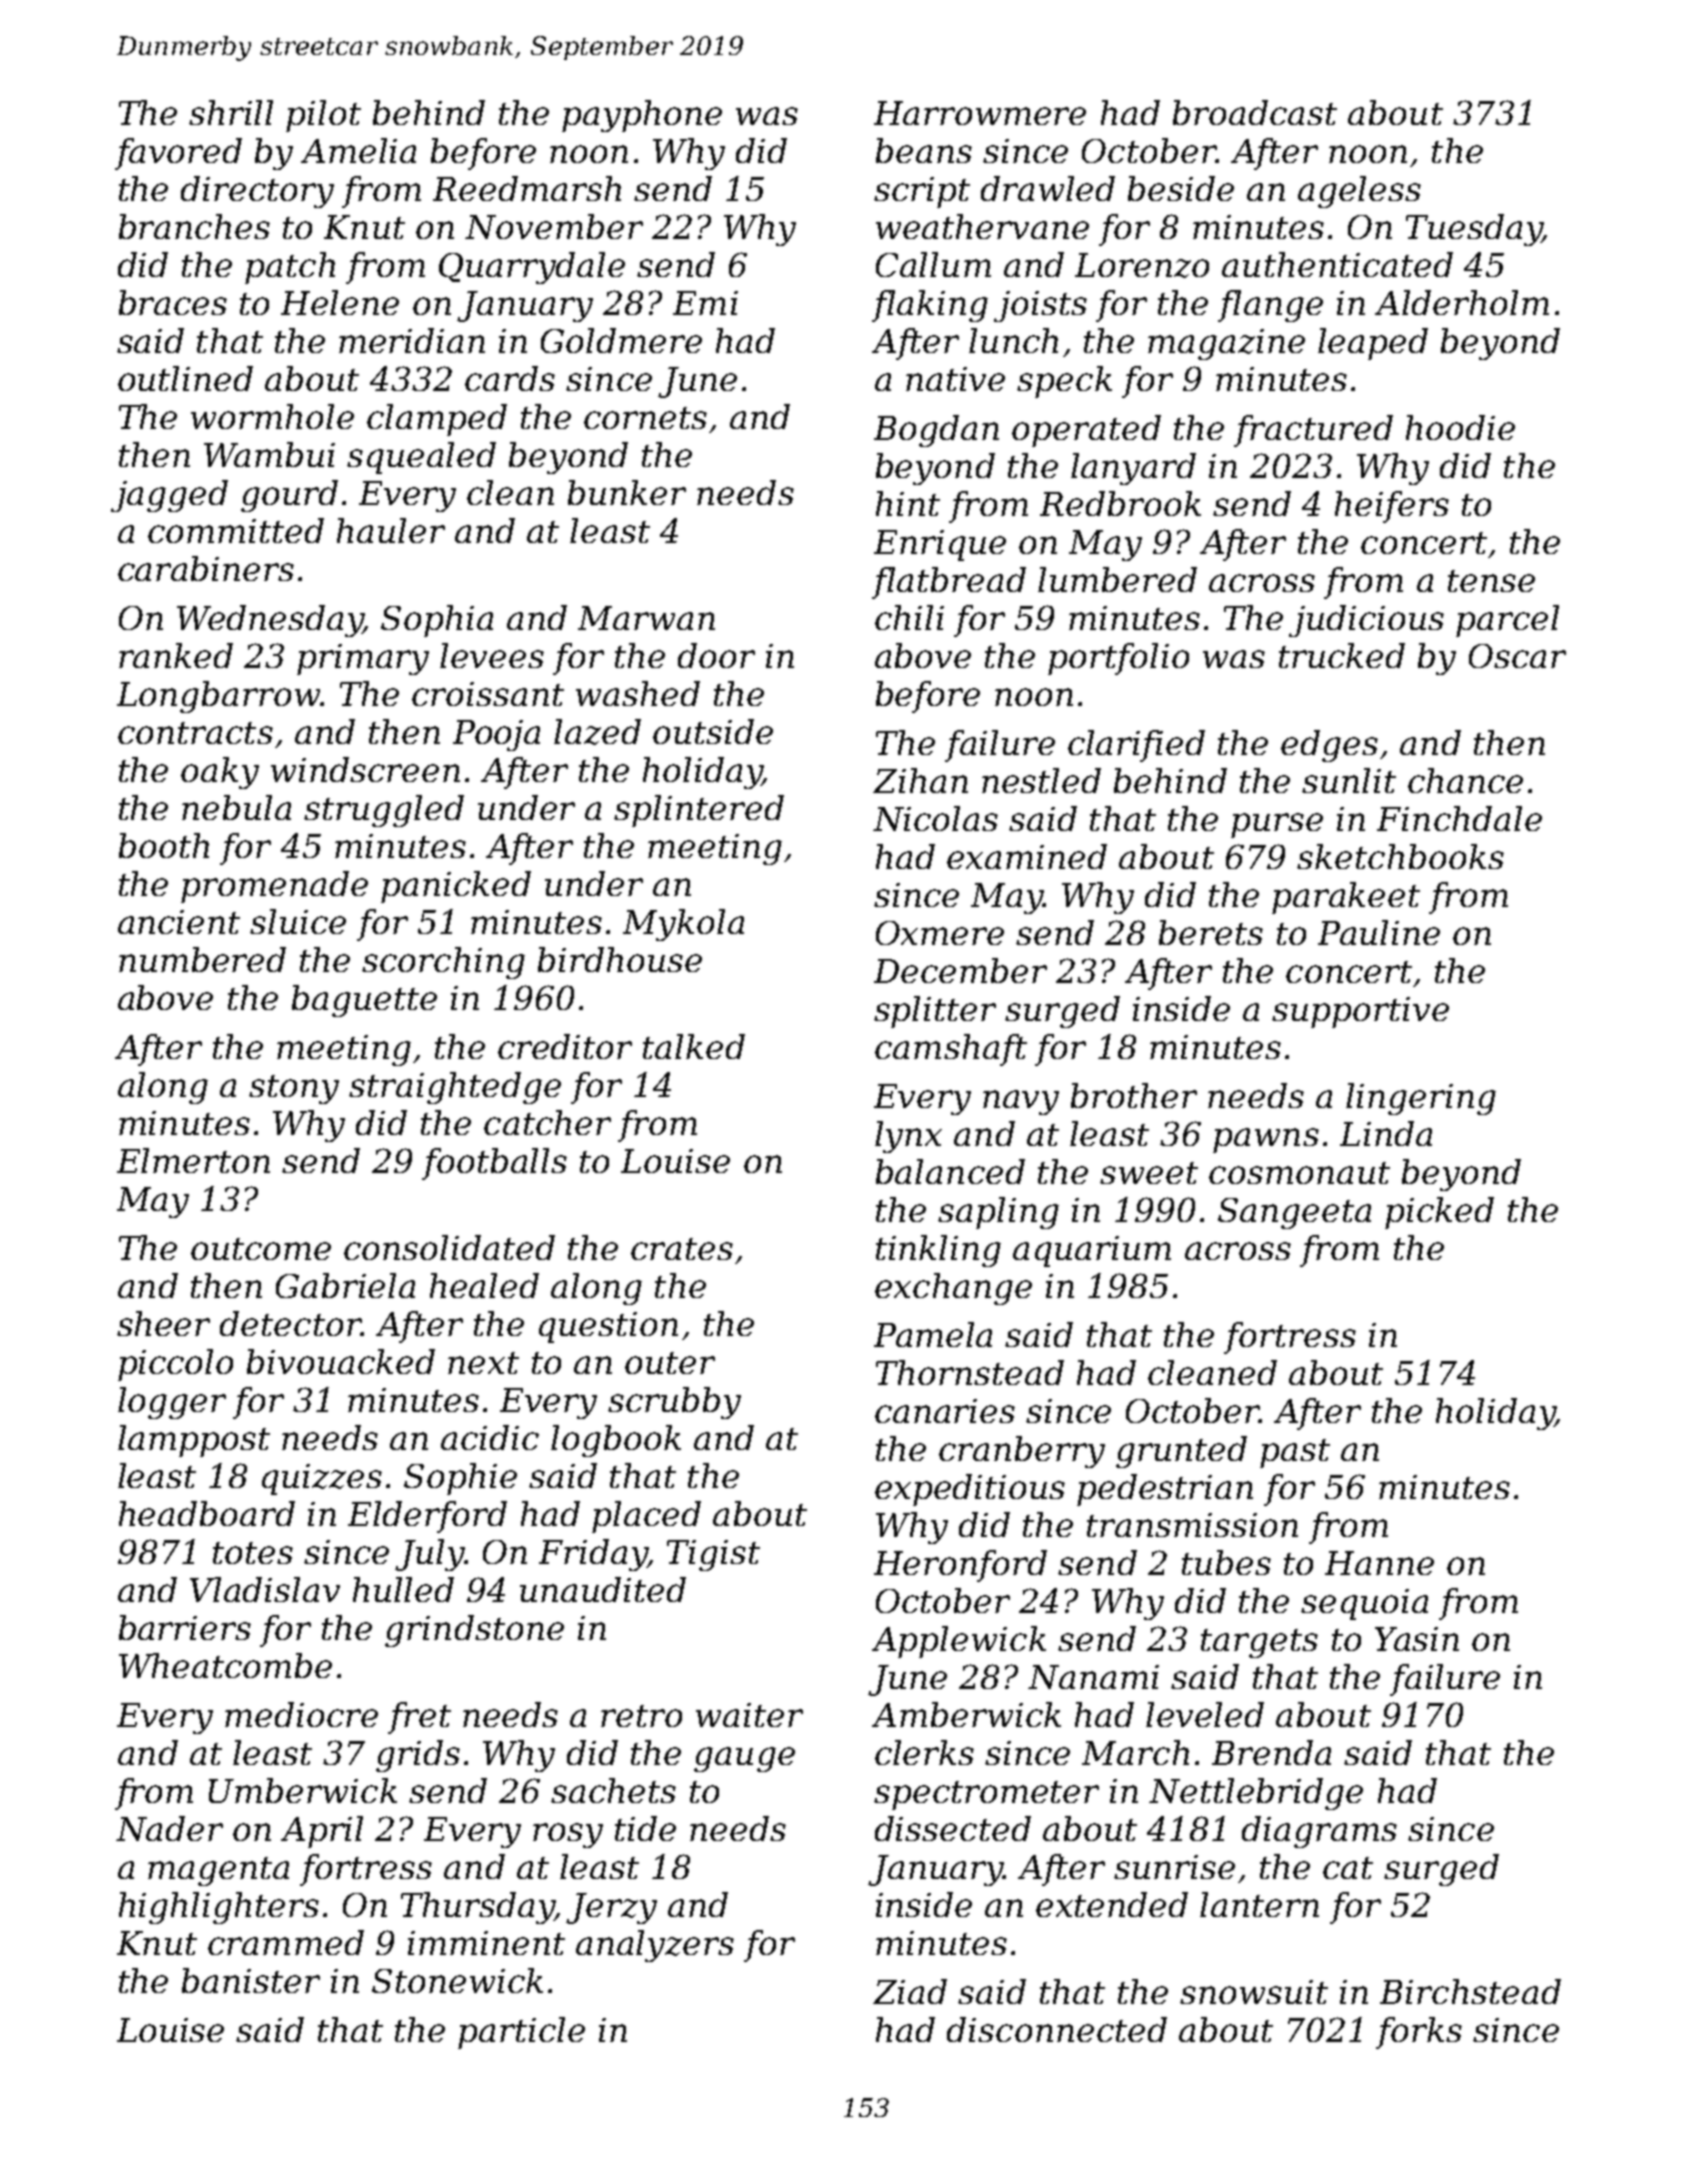  What do you see at coordinates (207, 1513) in the screenshot?
I see `headboard` at bounding box center [207, 1513].
